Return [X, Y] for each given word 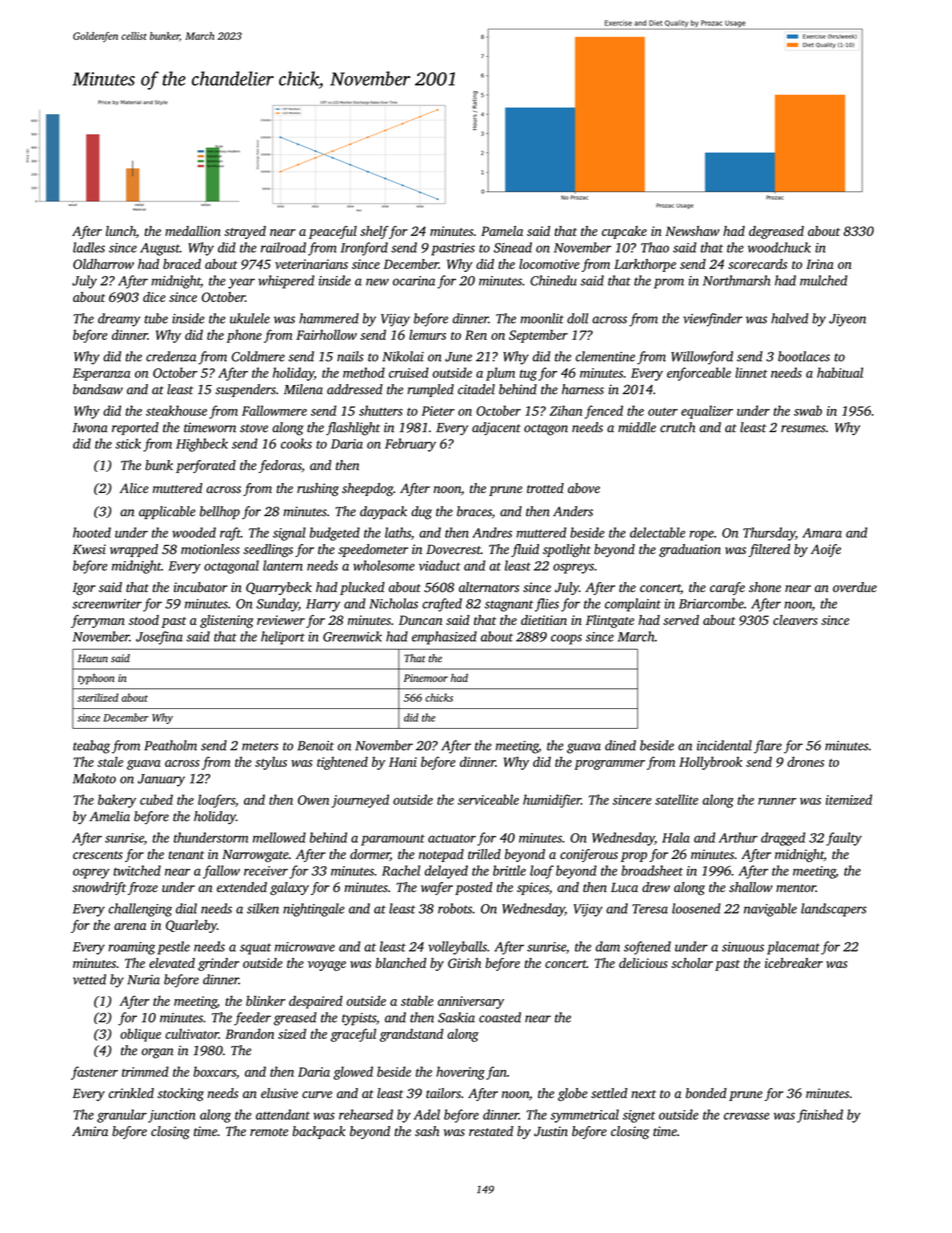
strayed [245, 232]
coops [566, 639]
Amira [90, 1131]
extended [242, 887]
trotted [545, 488]
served [681, 620]
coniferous [589, 855]
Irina [820, 264]
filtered [769, 550]
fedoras [280, 466]
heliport [283, 638]
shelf [374, 232]
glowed [353, 1073]
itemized [849, 799]
